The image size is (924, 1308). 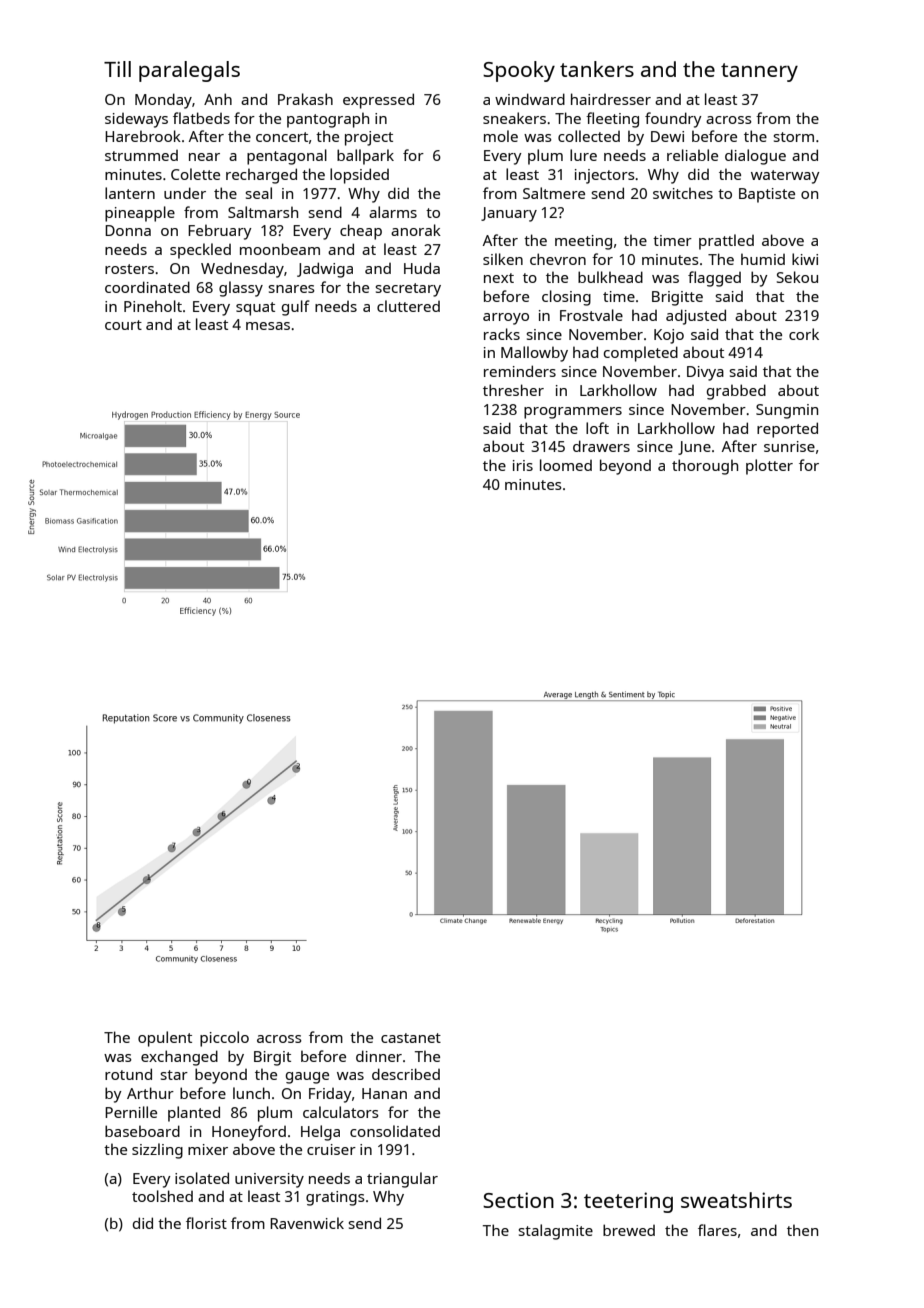 I want to click on dinner, so click(x=379, y=1056).
